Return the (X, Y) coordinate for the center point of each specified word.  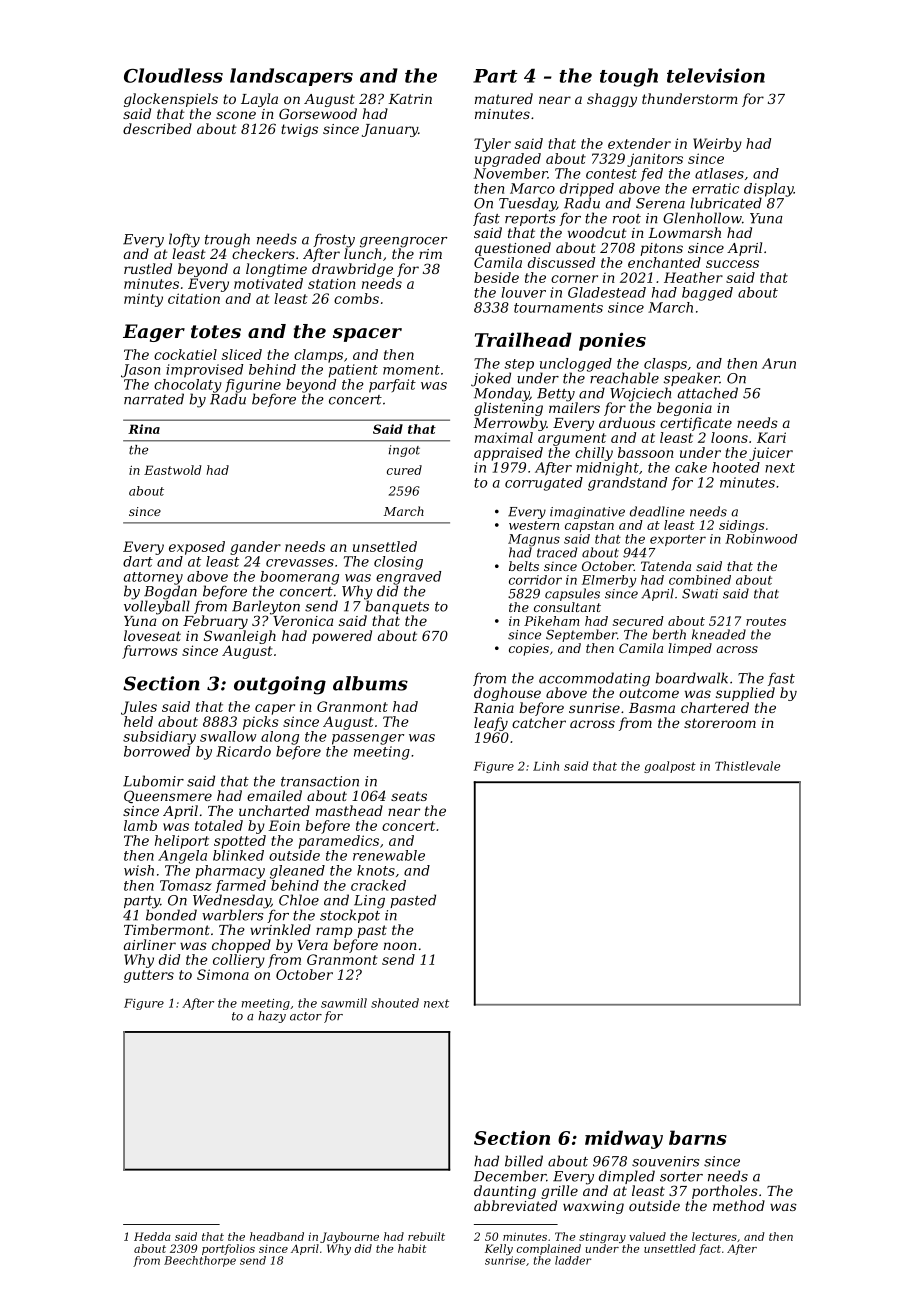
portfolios (228, 1249)
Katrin (410, 99)
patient (353, 371)
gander (255, 548)
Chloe (299, 900)
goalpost (670, 767)
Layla (259, 100)
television (716, 75)
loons (729, 437)
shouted (395, 1003)
